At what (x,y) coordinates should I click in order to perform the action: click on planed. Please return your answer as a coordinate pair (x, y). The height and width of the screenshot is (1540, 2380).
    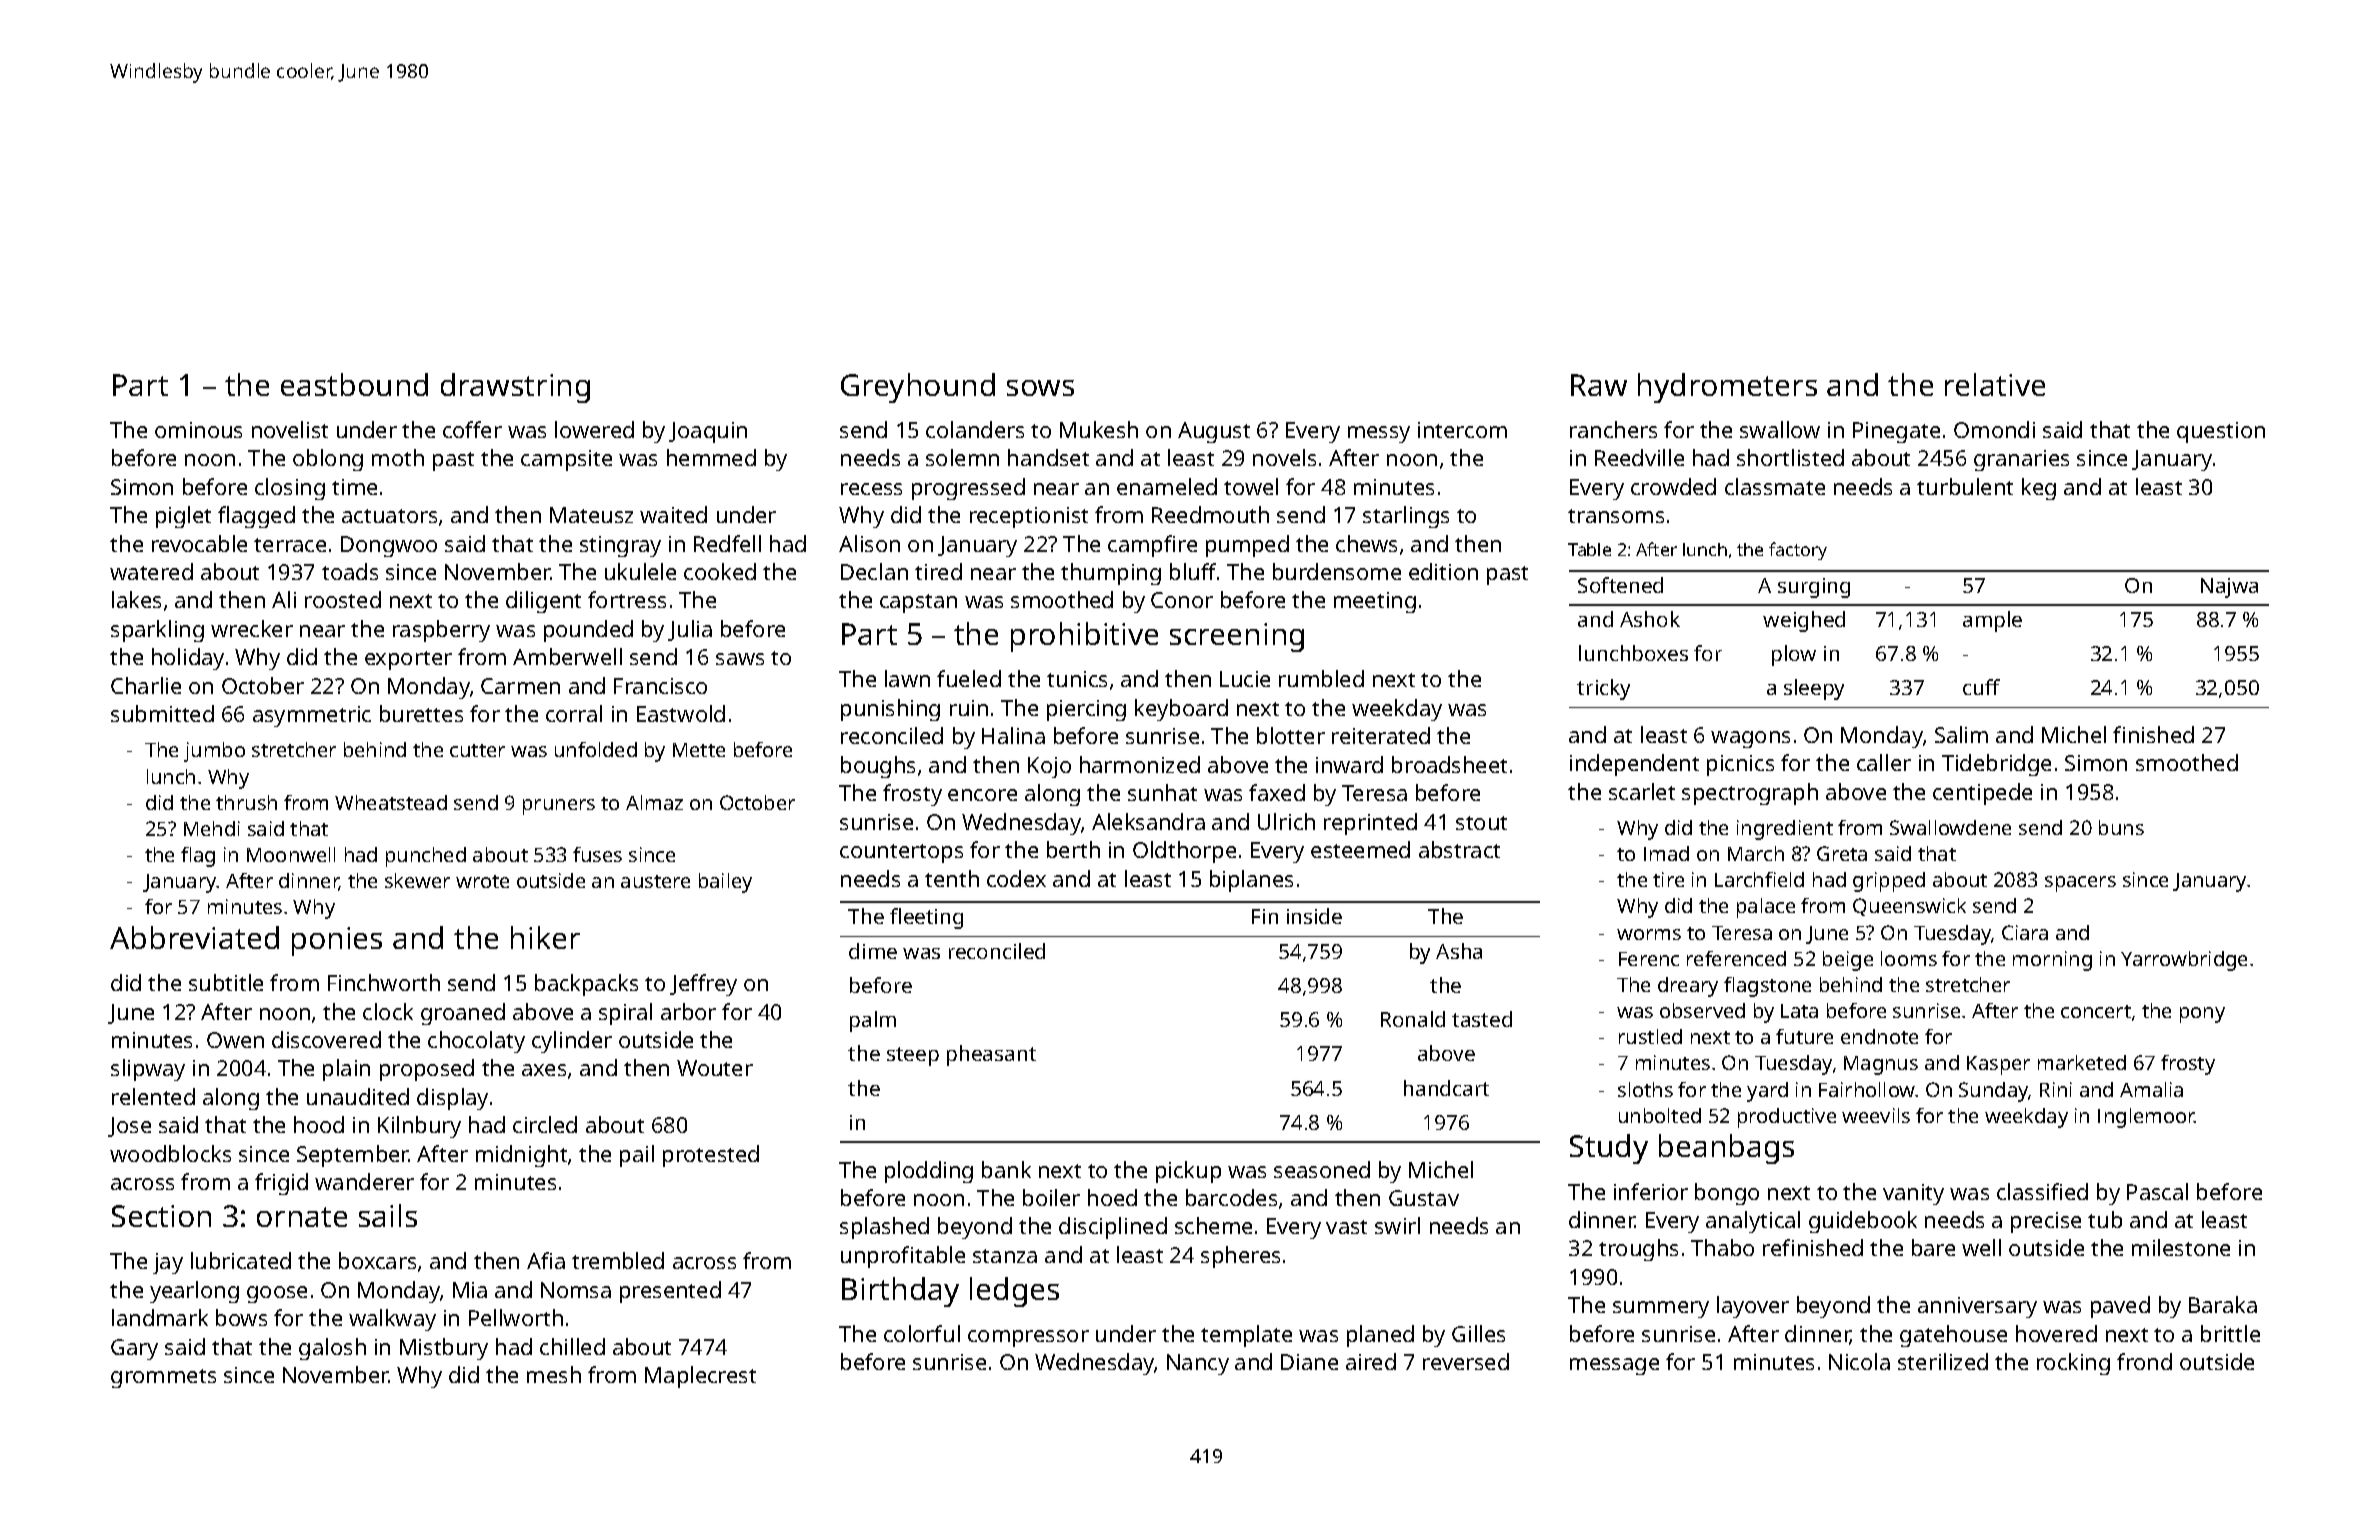
    Looking at the image, I should click on (1380, 1336).
